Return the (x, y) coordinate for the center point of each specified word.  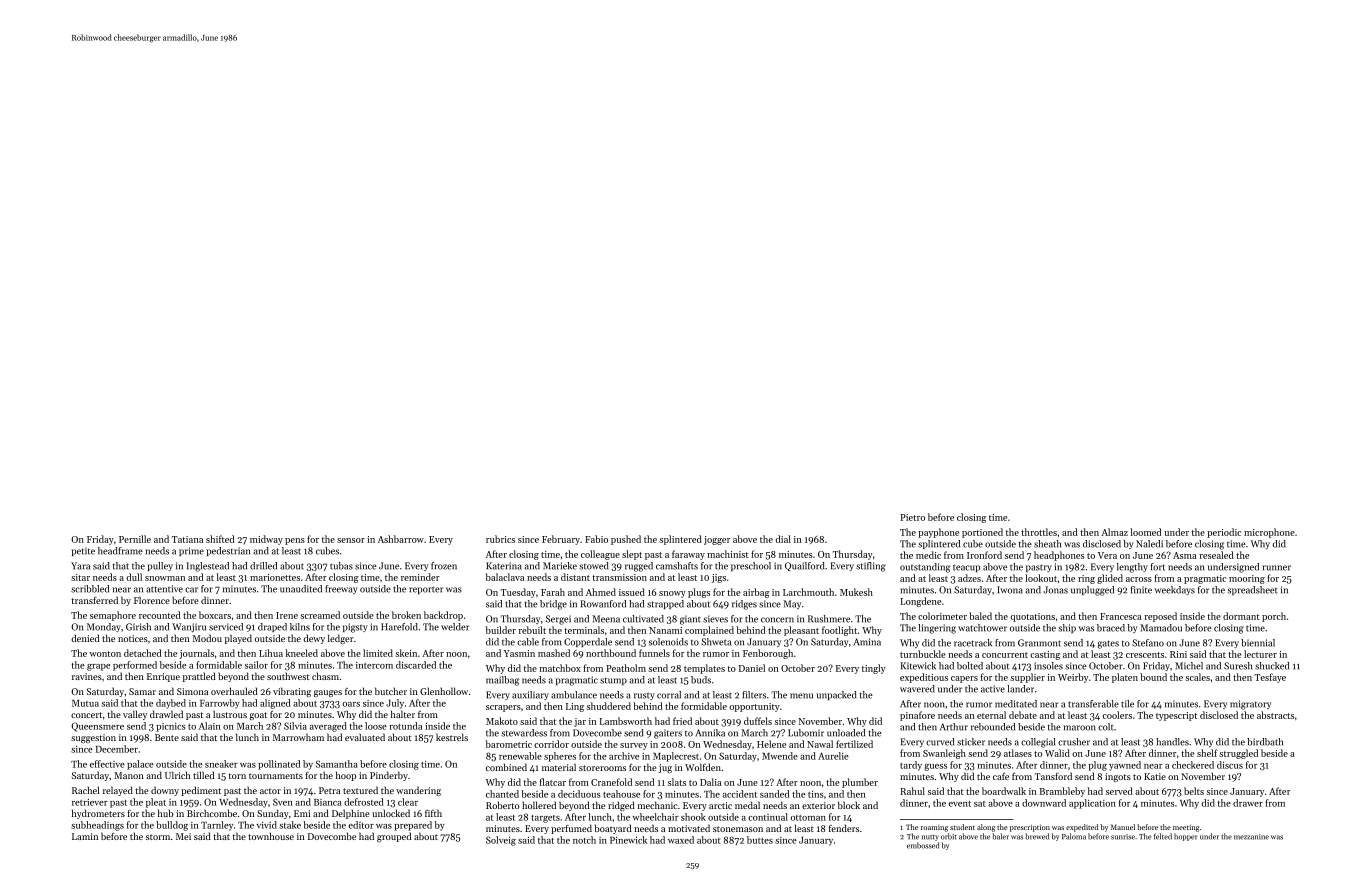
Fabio (596, 539)
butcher (391, 691)
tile (1127, 704)
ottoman (808, 818)
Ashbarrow (401, 539)
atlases (1018, 753)
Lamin (85, 836)
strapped (665, 604)
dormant (1241, 616)
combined (506, 767)
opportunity (754, 707)
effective (107, 764)
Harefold (399, 627)
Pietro (912, 517)
